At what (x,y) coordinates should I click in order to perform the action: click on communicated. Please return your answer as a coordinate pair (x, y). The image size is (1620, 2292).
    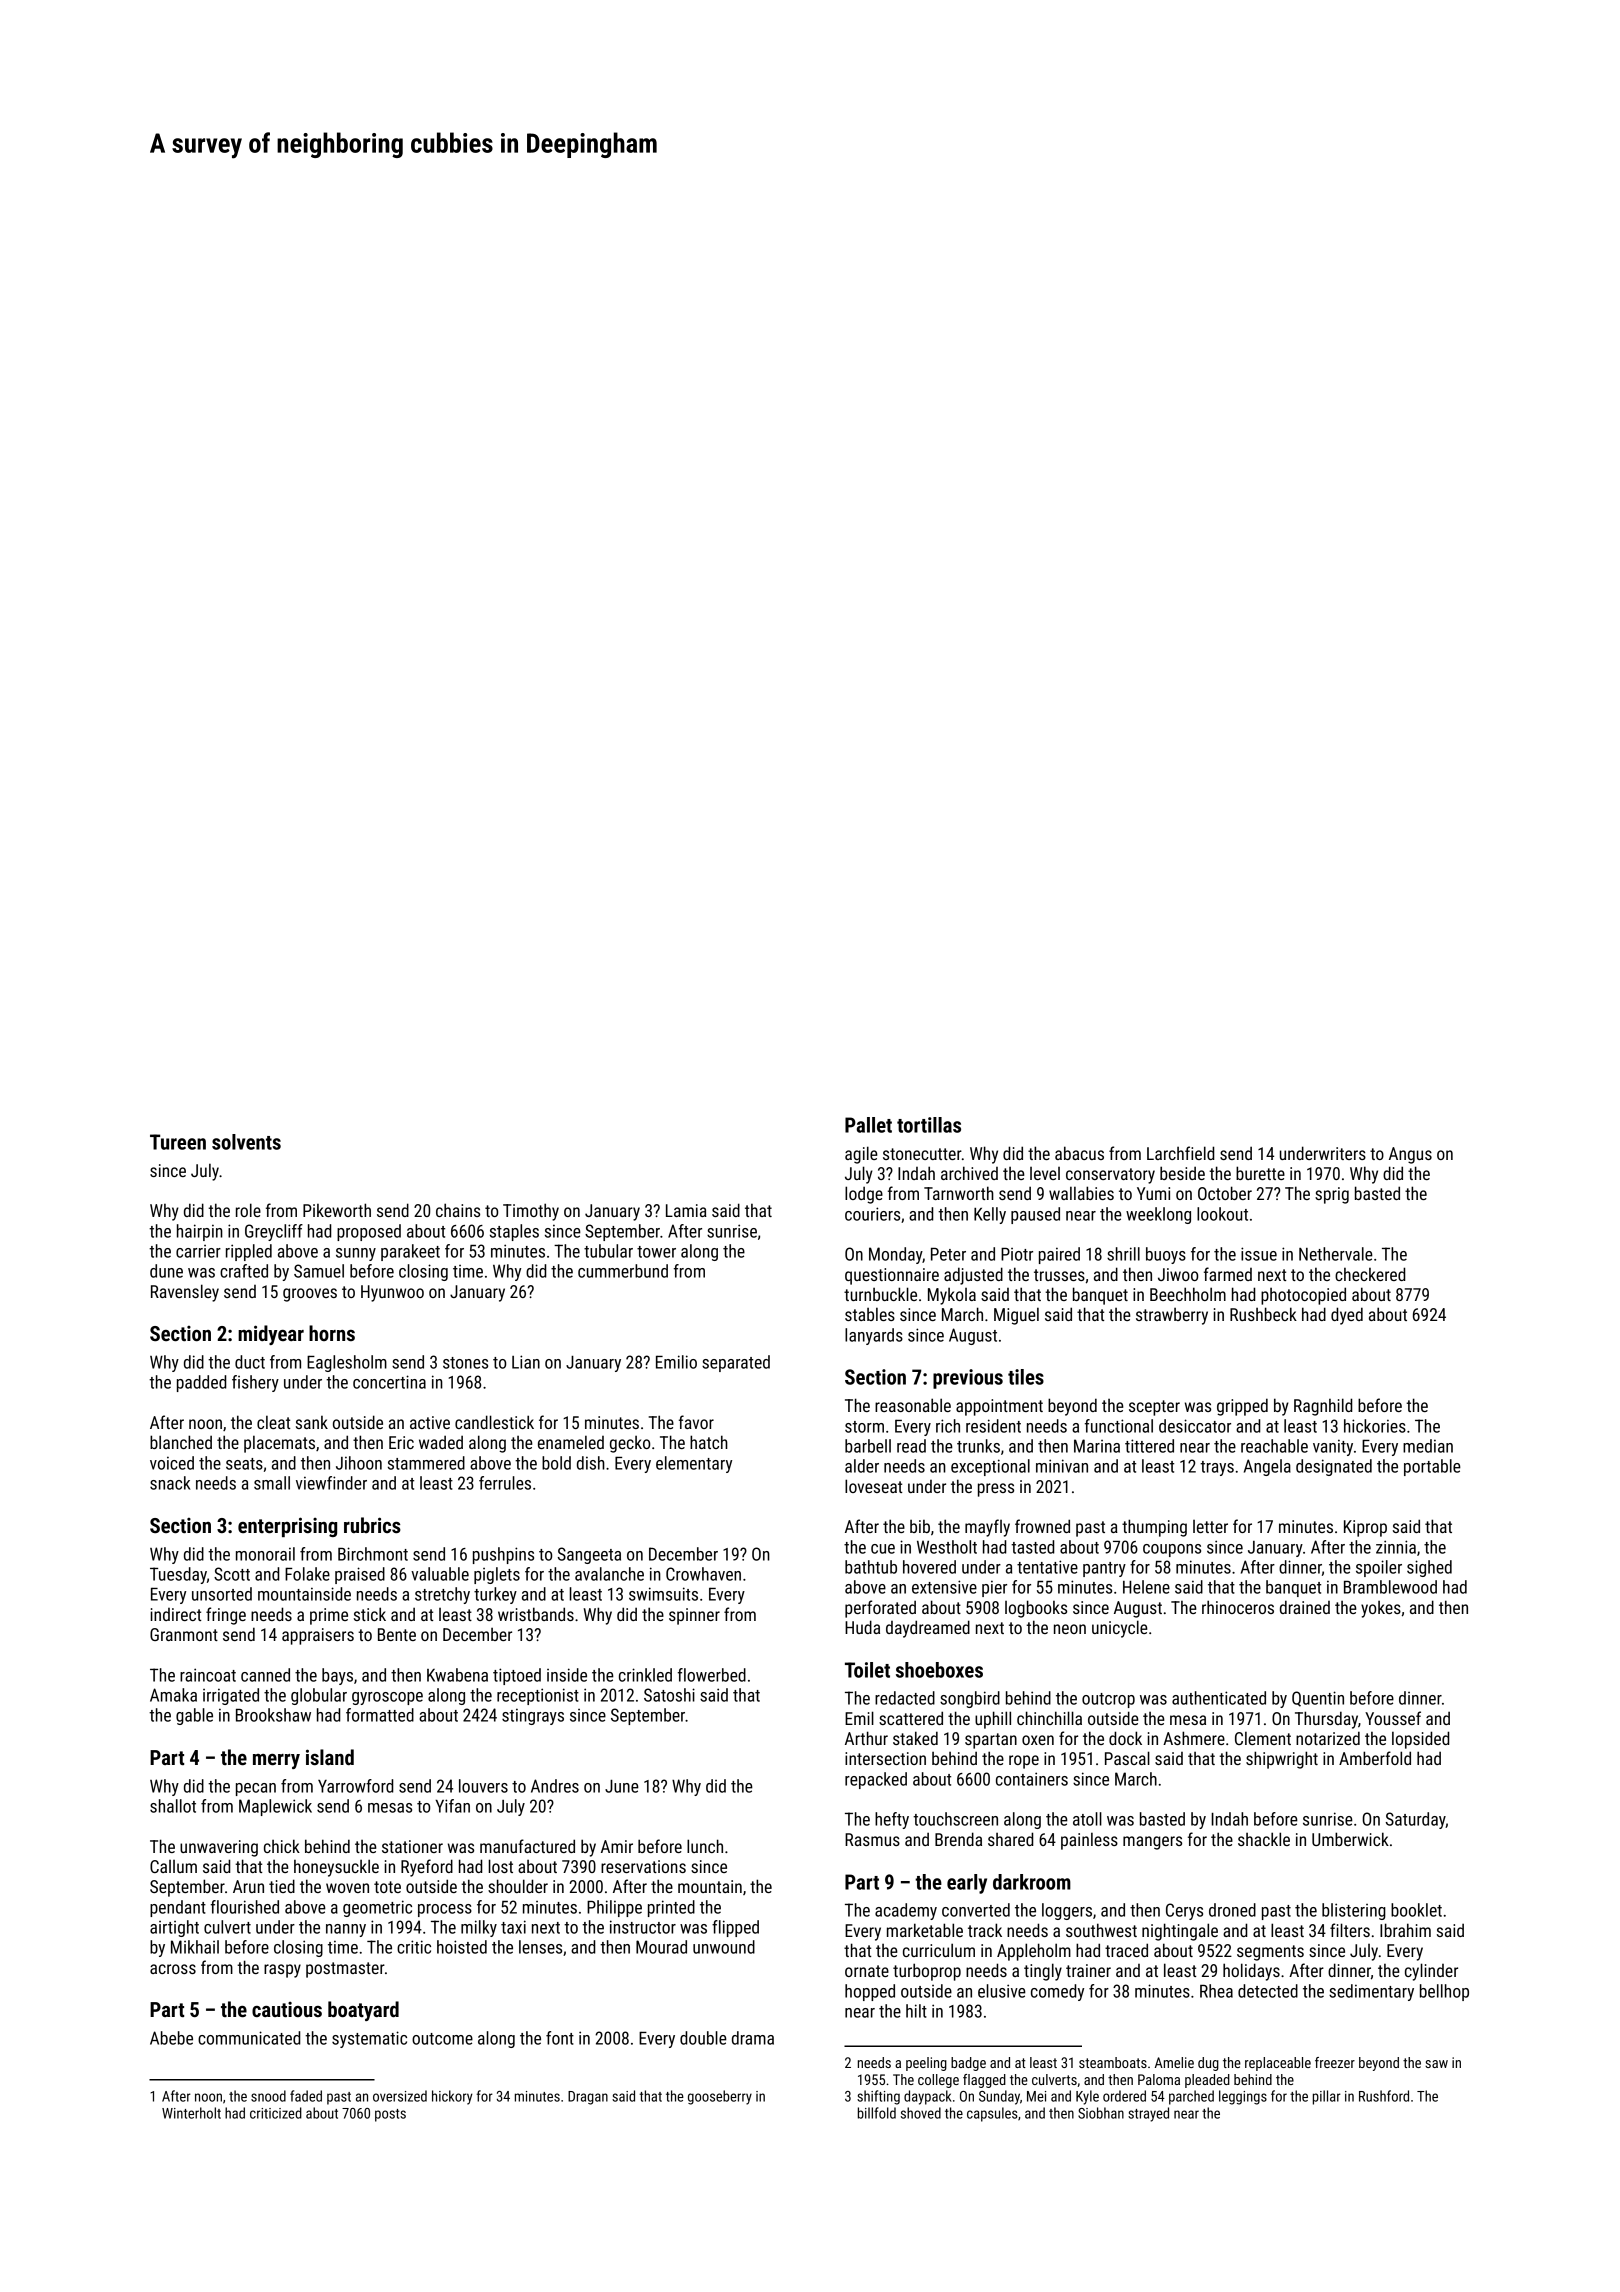
    Looking at the image, I should click on (249, 2038).
